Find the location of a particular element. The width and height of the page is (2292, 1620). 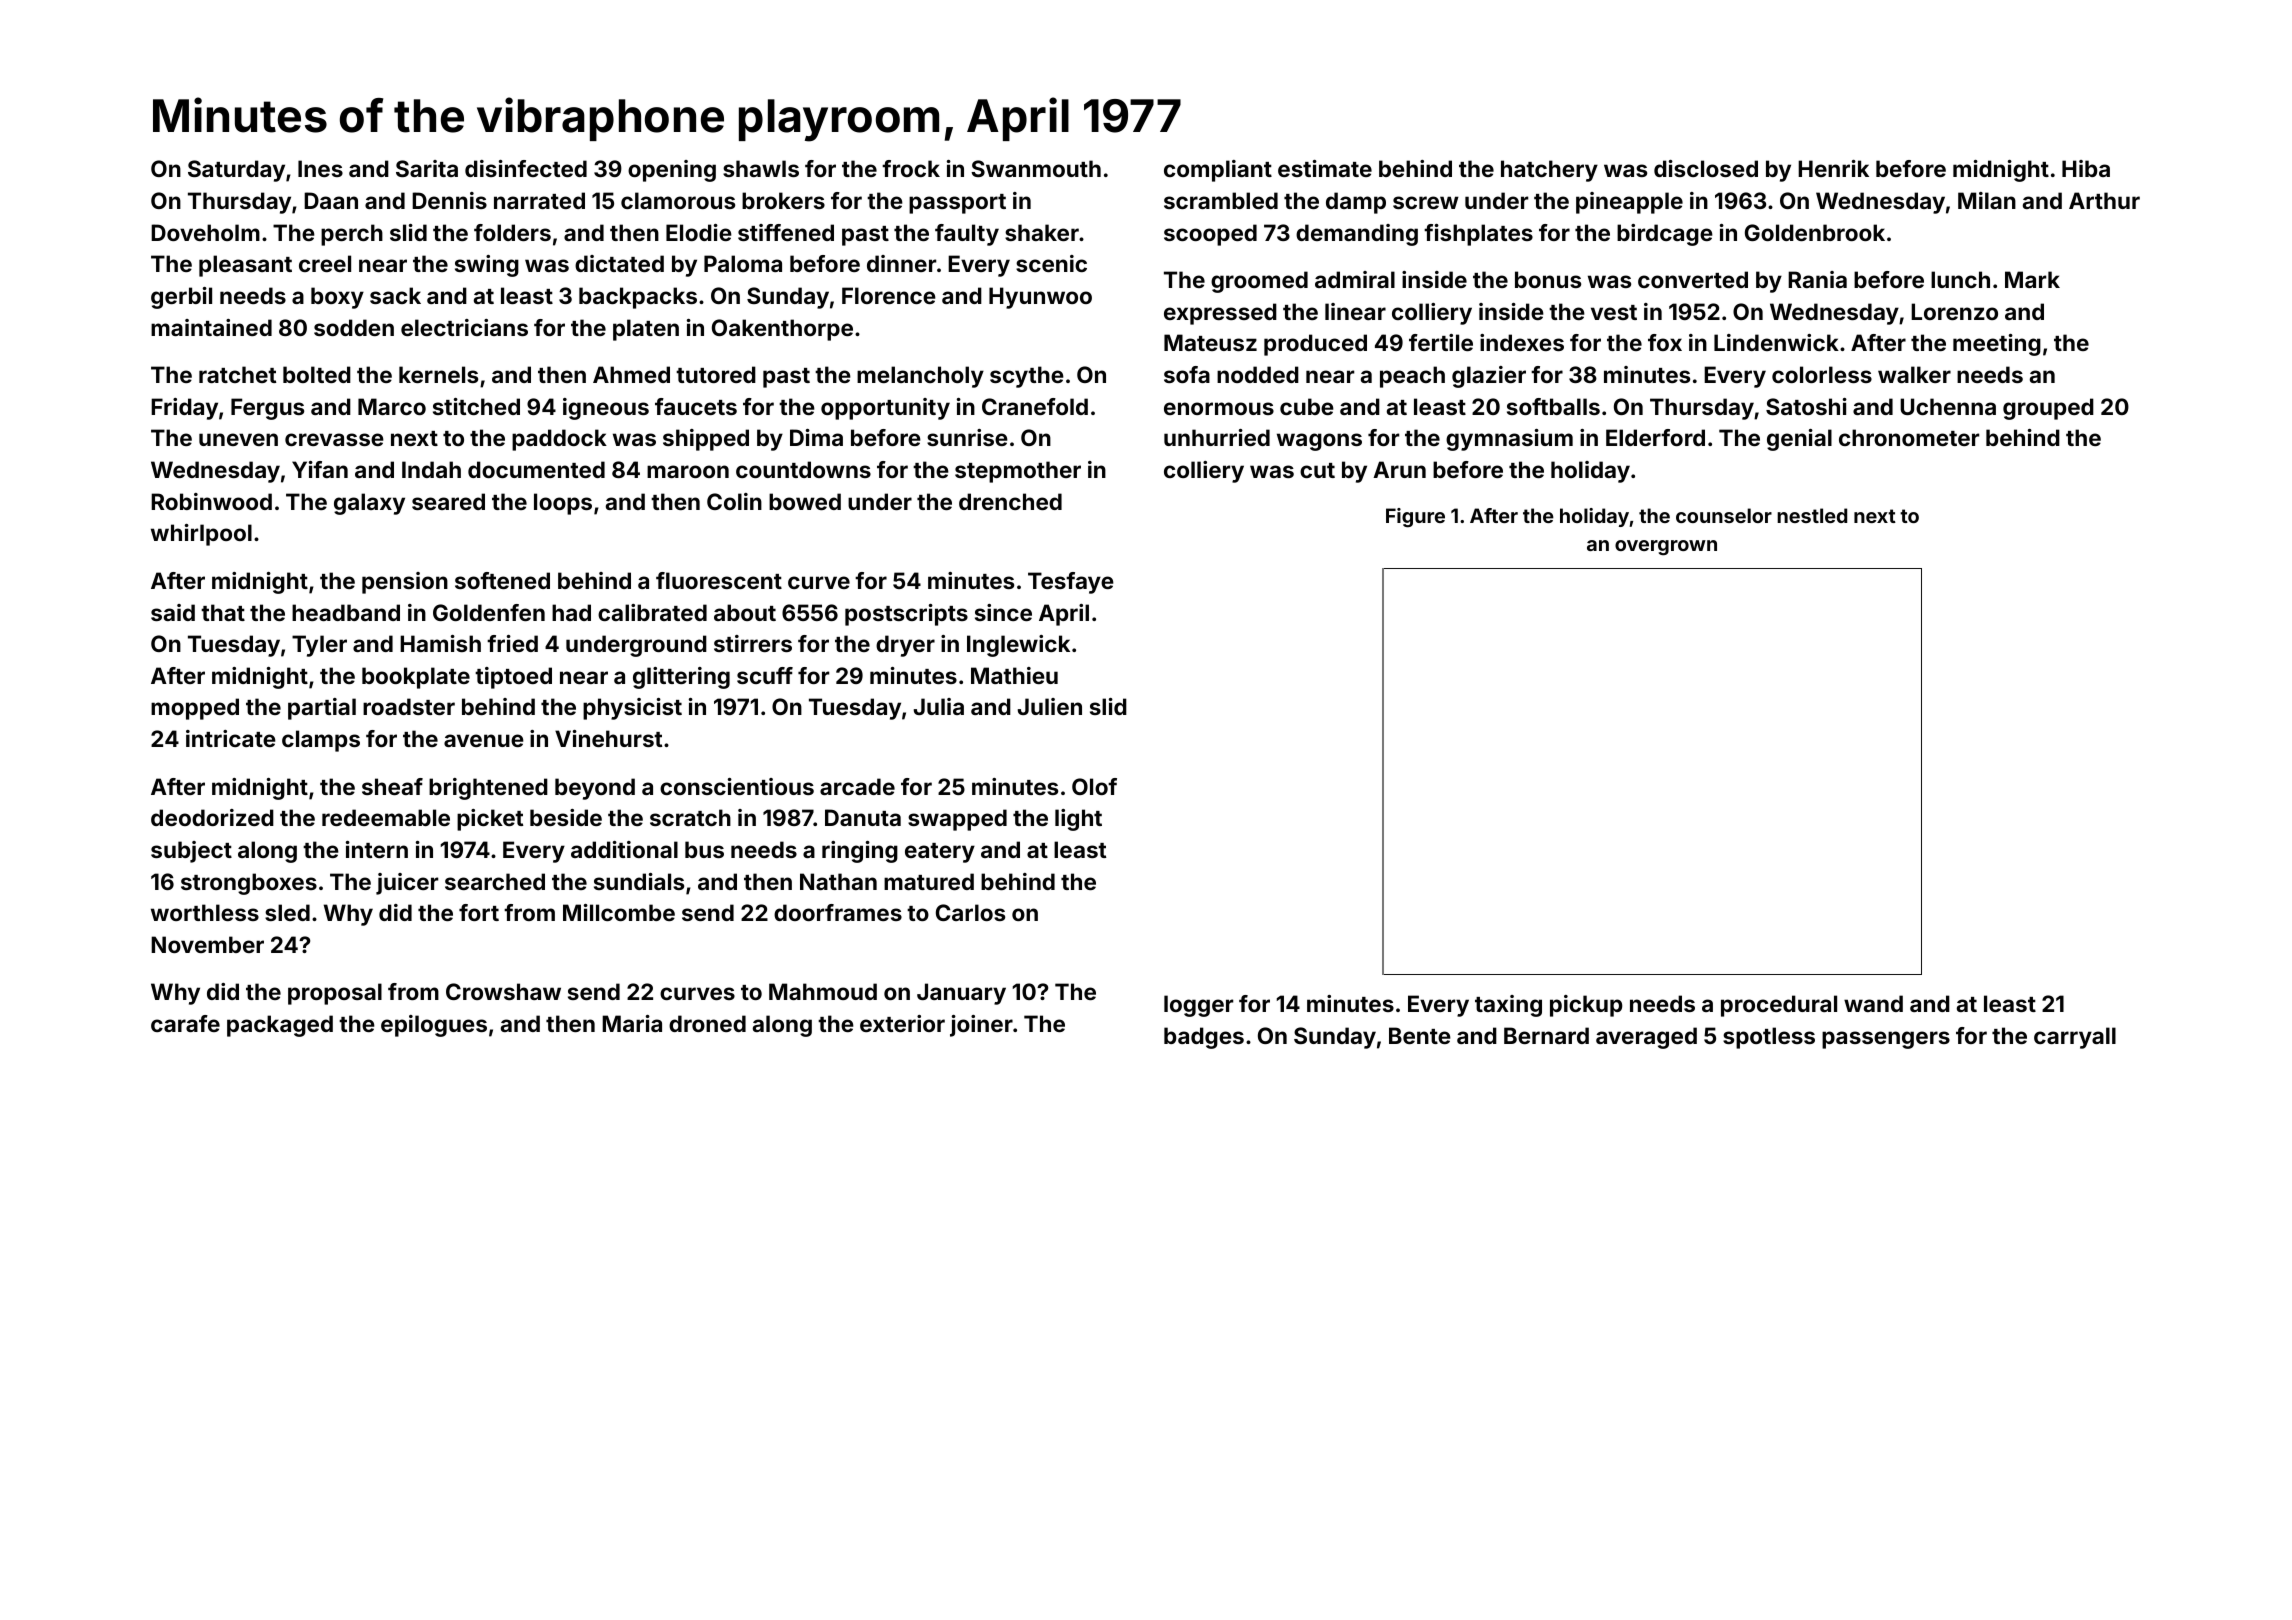

Hamish is located at coordinates (440, 643).
